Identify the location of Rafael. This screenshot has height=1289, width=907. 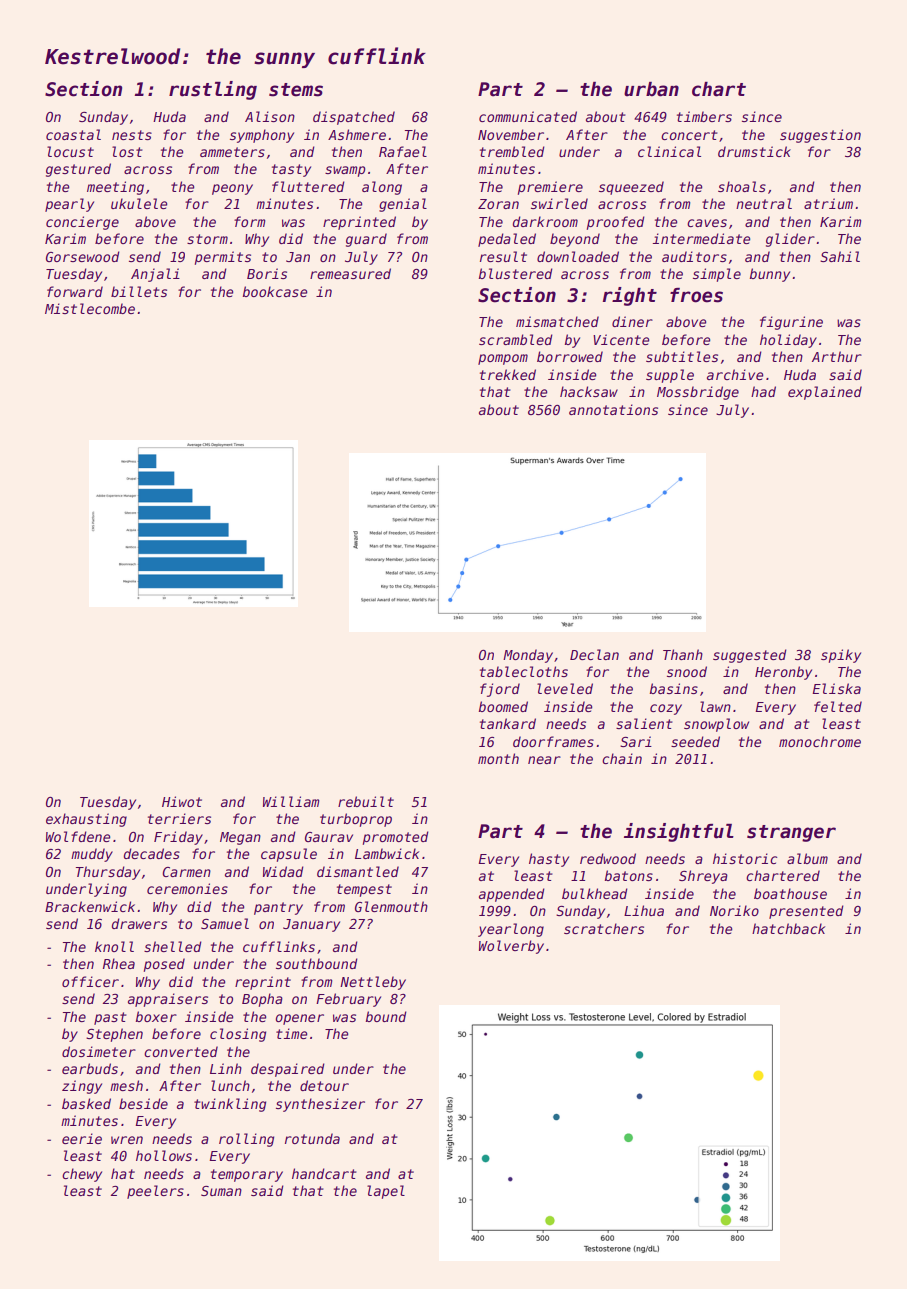
(403, 151).
